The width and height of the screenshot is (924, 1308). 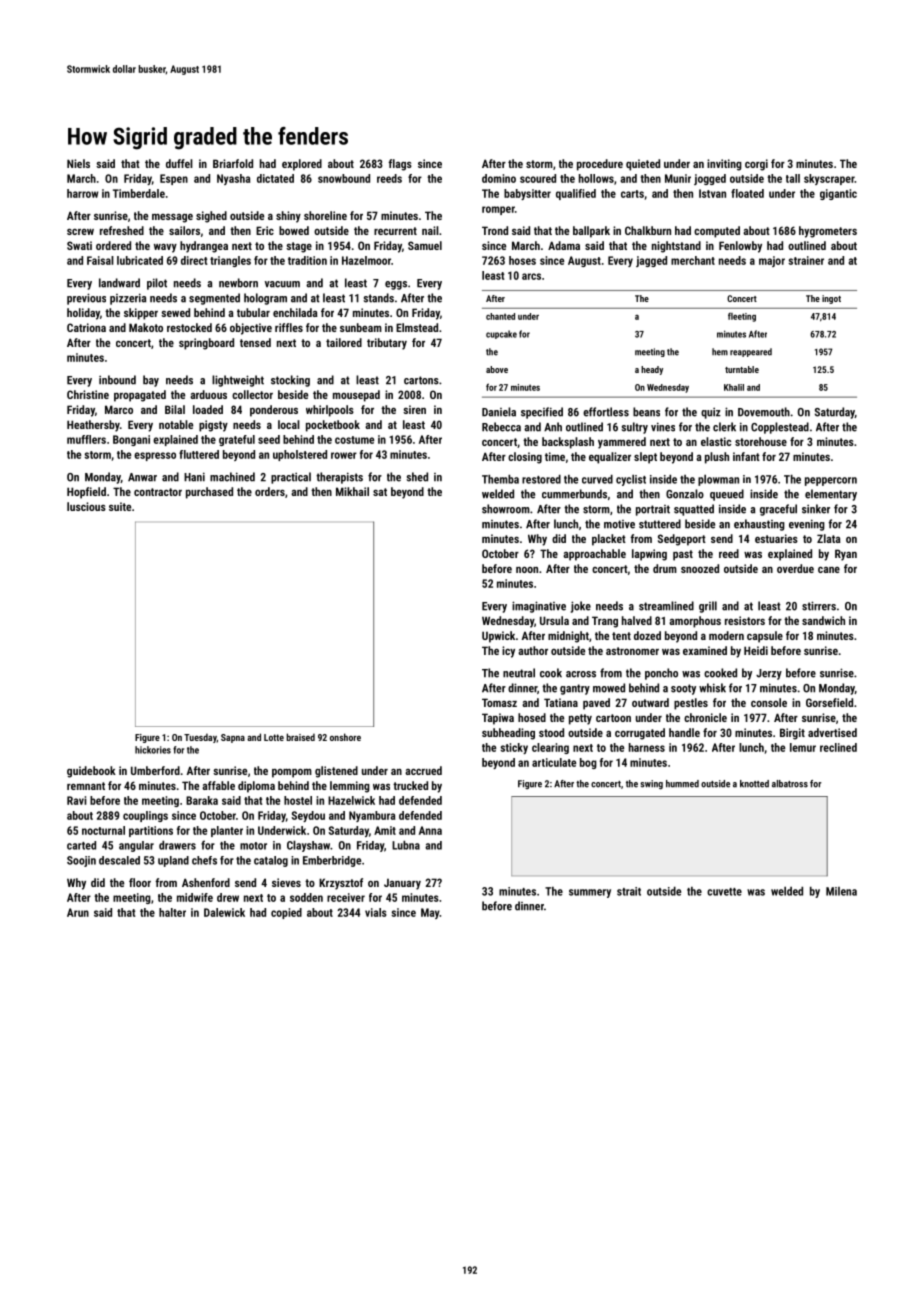 I want to click on Nyasha, so click(x=233, y=179).
